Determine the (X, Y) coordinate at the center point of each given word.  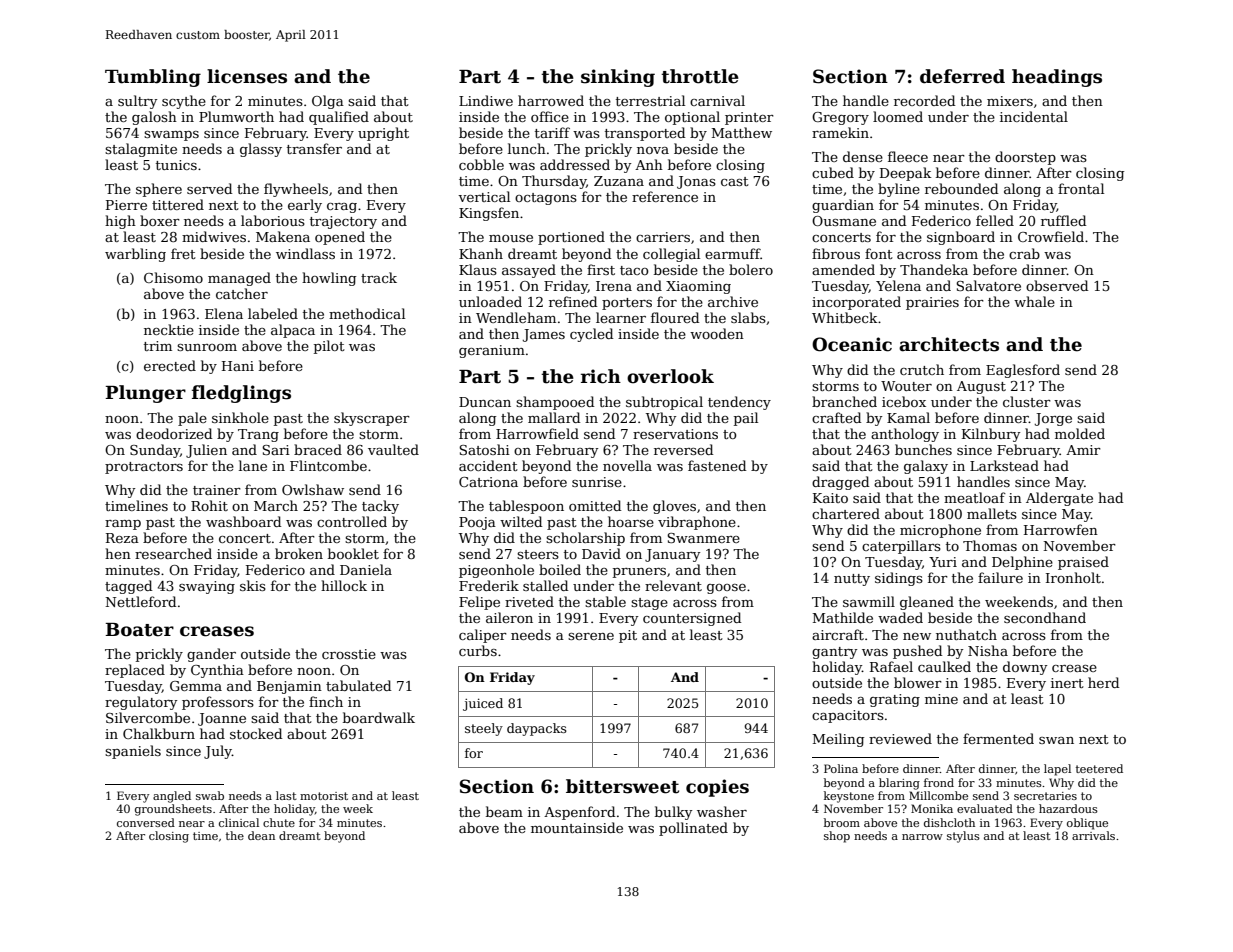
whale (1034, 301)
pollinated (693, 829)
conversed (146, 822)
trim (158, 346)
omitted (595, 505)
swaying (207, 587)
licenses (247, 76)
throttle (700, 76)
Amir (1083, 450)
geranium (492, 351)
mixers (1010, 101)
